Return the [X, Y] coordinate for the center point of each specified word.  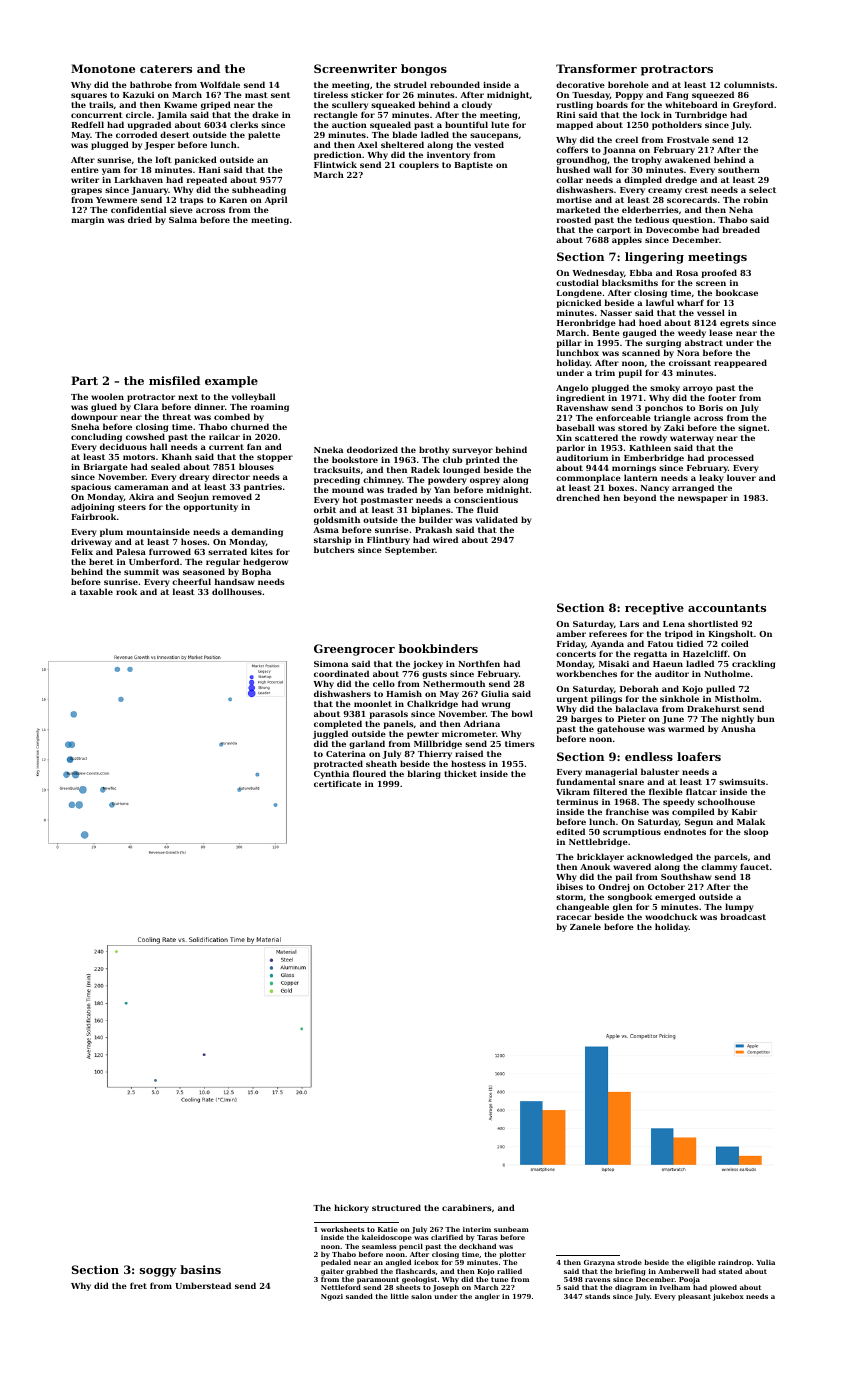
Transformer [596, 68]
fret [138, 1285]
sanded [359, 1296]
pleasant [694, 1297]
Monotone [103, 68]
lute [500, 124]
